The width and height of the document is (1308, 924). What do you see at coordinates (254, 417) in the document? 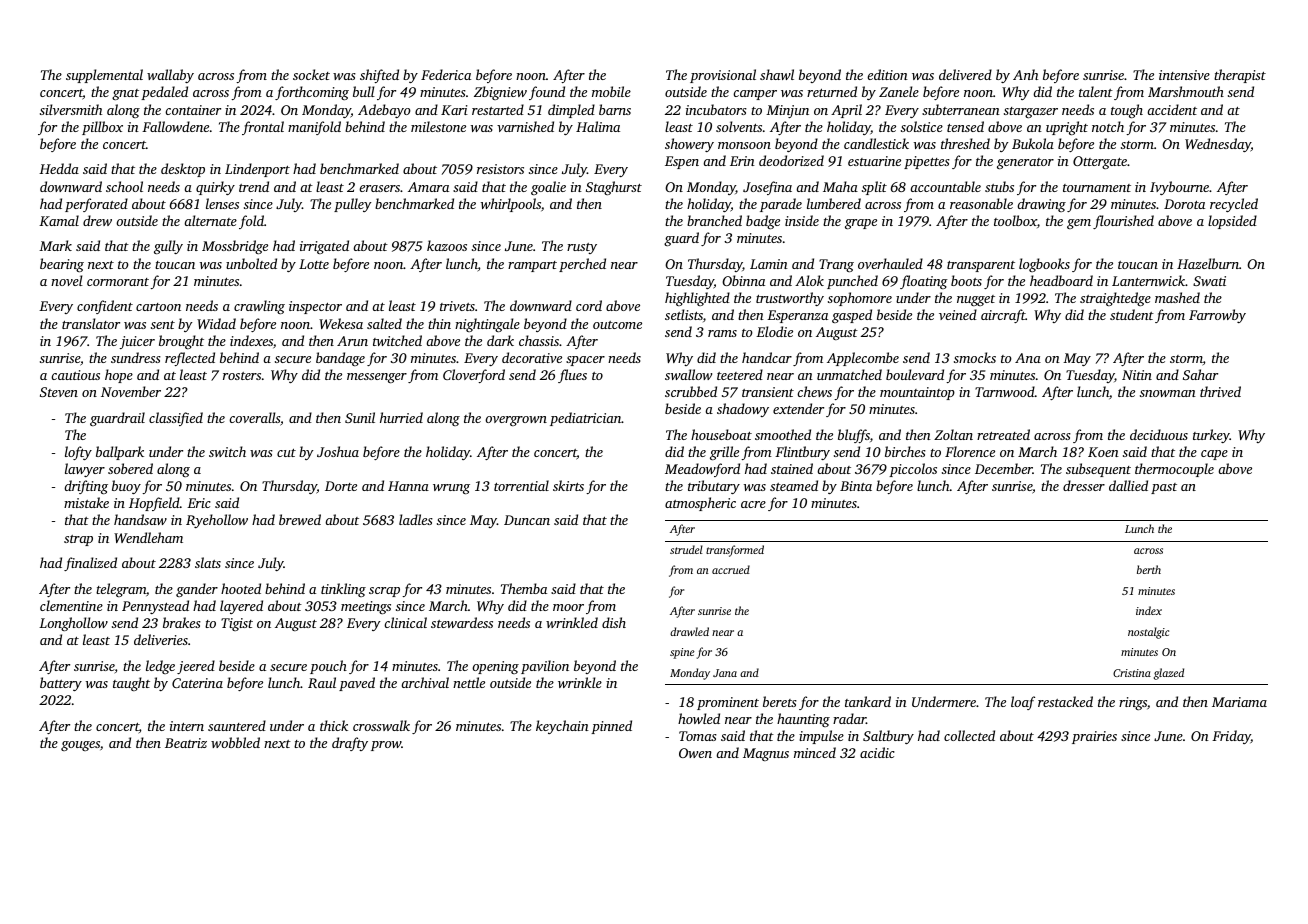
I see `coveralls` at bounding box center [254, 417].
